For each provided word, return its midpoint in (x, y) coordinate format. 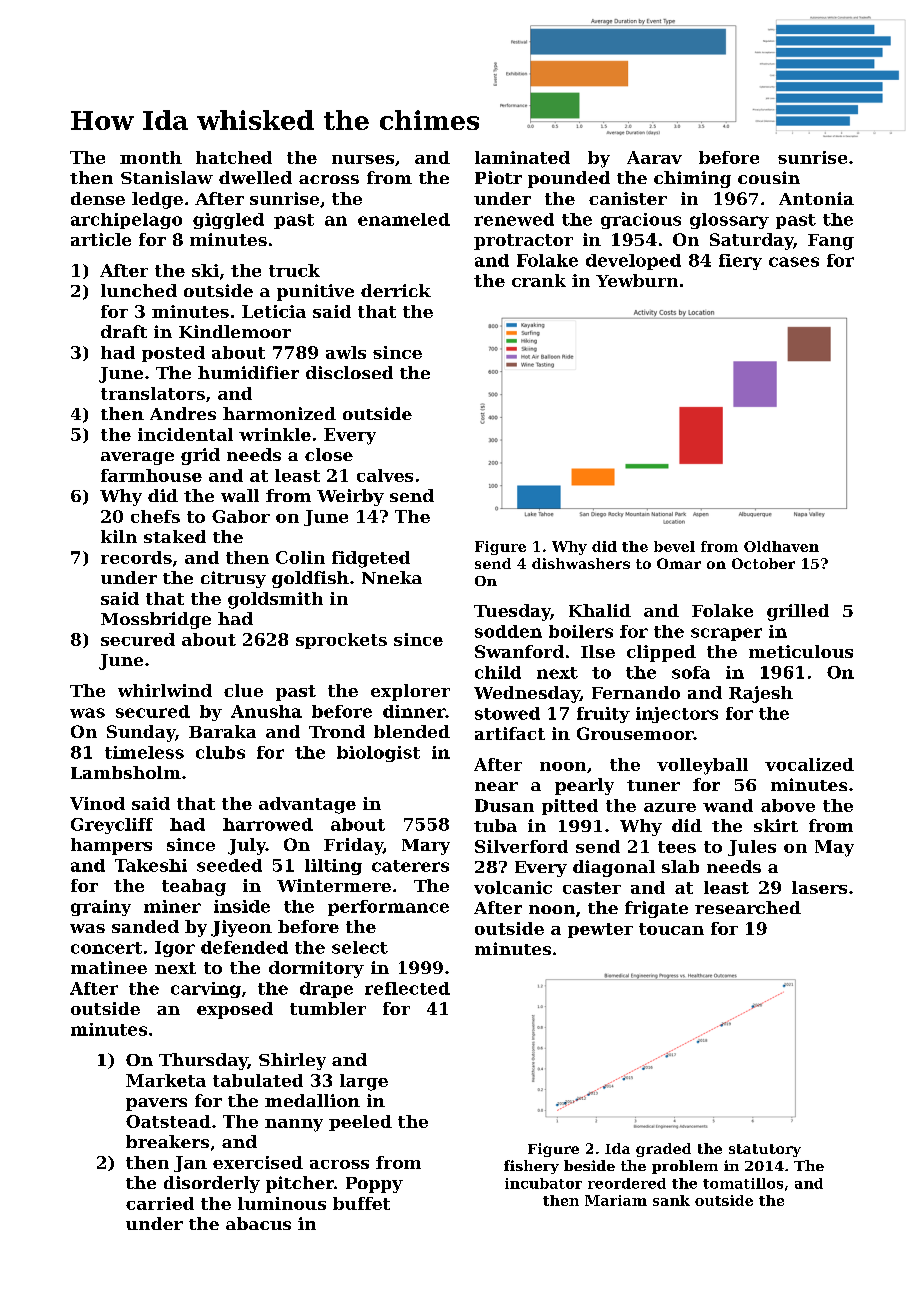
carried (160, 1203)
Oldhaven (781, 546)
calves (385, 475)
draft (124, 331)
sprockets (341, 641)
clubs (220, 752)
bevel (674, 546)
